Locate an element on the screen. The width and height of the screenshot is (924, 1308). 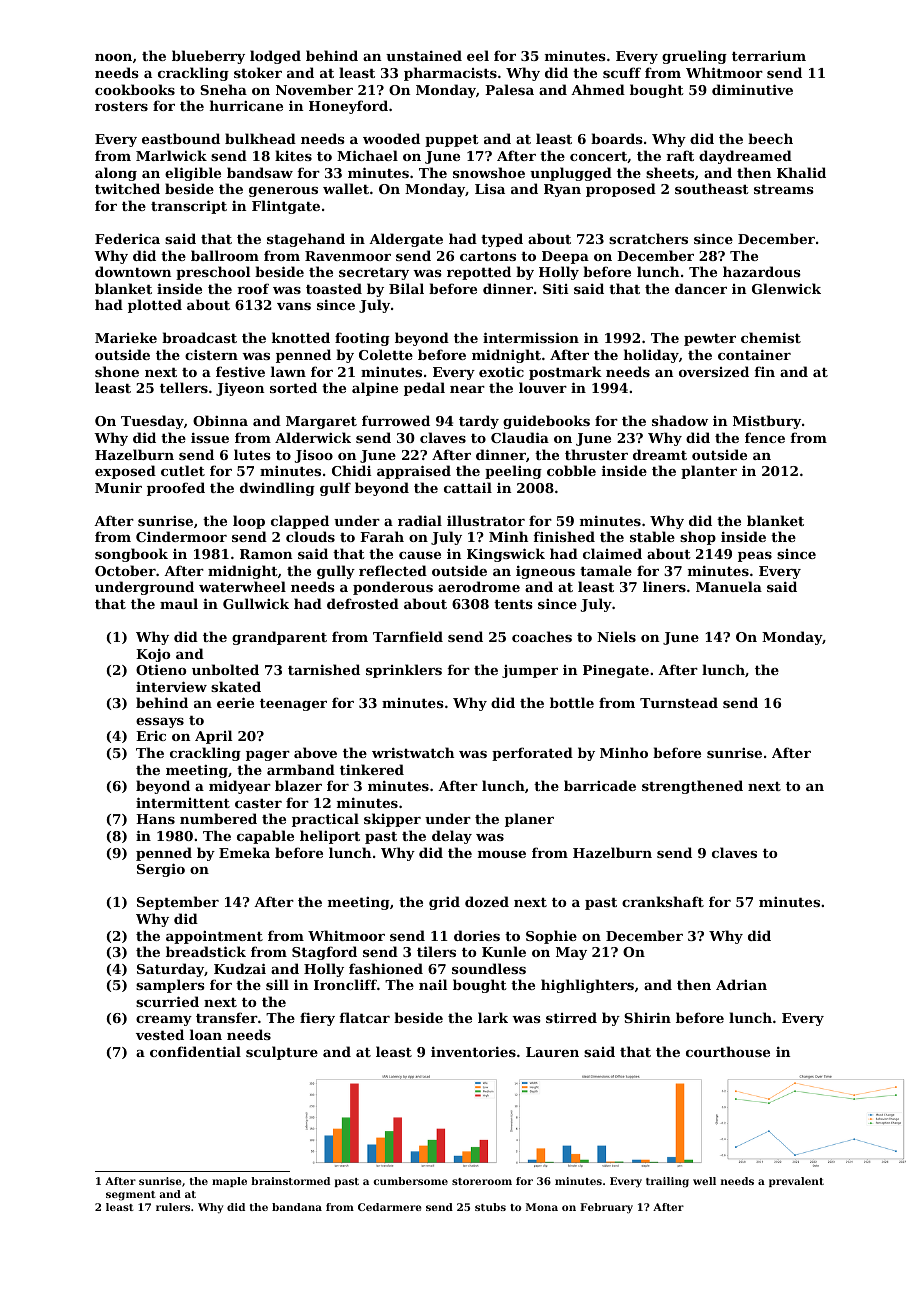
vested is located at coordinates (160, 1034).
